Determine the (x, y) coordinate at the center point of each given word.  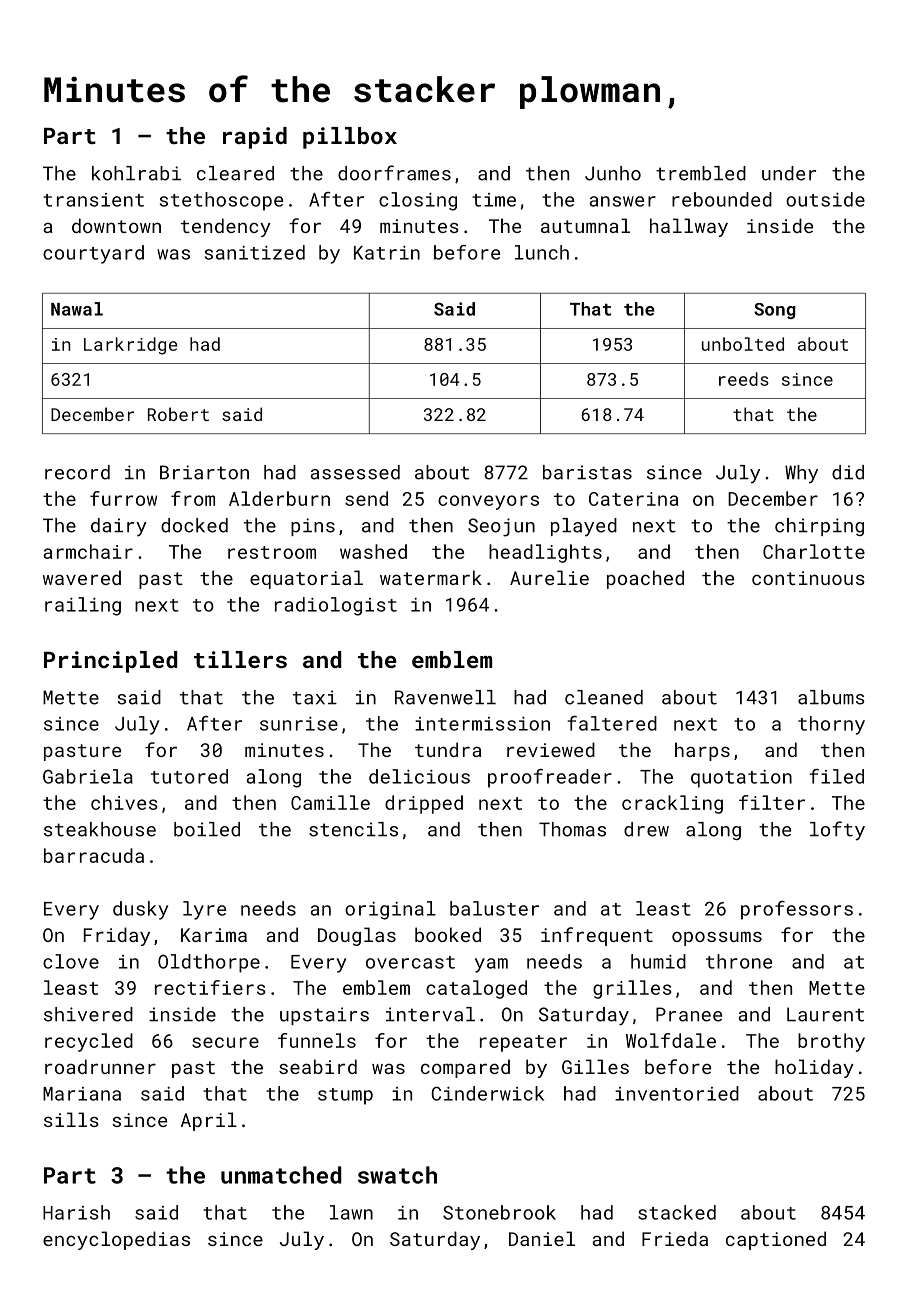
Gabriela (88, 776)
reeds (744, 379)
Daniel (542, 1238)
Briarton (204, 472)
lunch (542, 252)
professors (797, 910)
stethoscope (221, 201)
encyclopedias (116, 1240)
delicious (419, 776)
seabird (318, 1066)
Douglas (357, 936)
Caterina (633, 499)
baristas (587, 472)
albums (831, 697)
